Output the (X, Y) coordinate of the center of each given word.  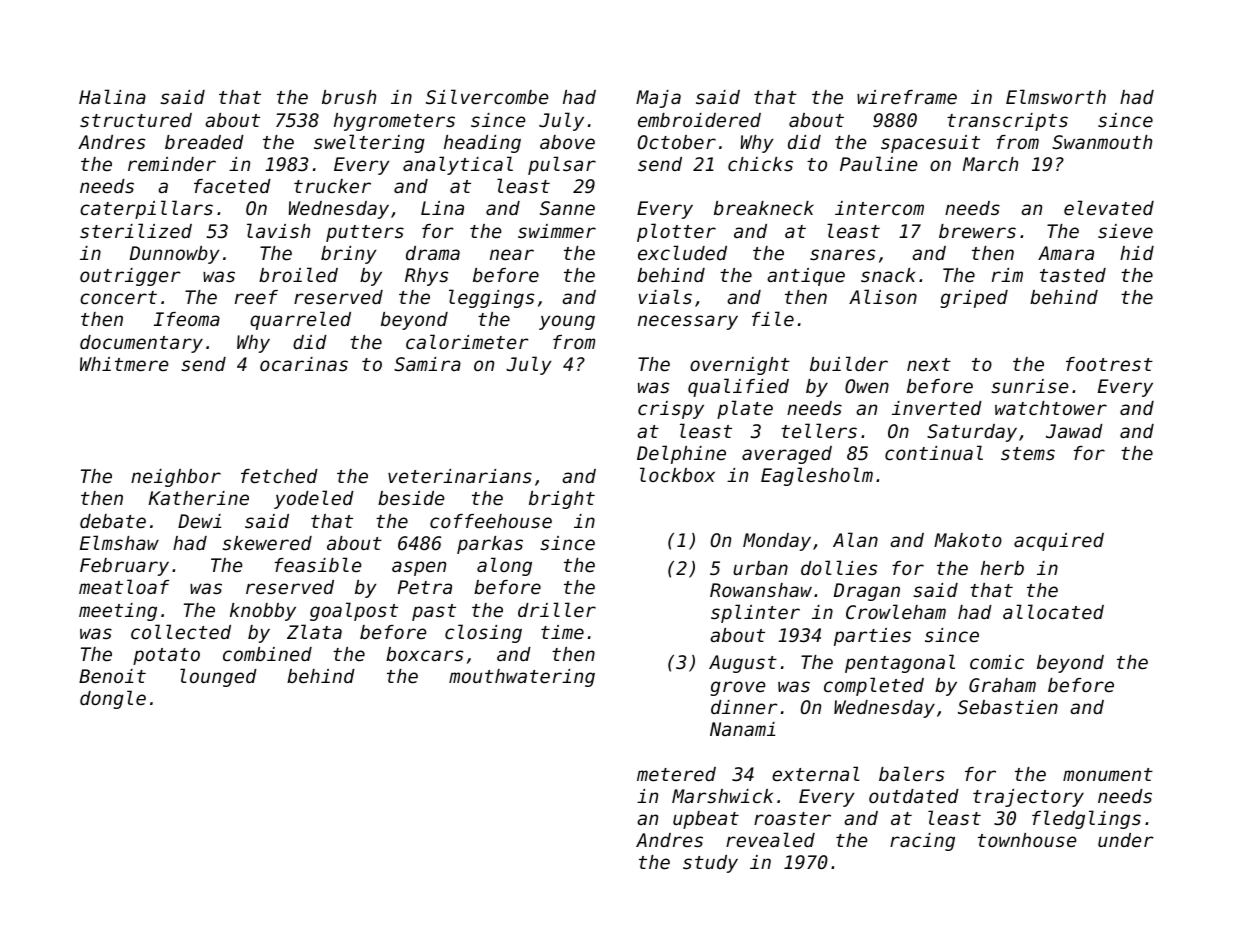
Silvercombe (487, 96)
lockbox (677, 474)
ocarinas (304, 364)
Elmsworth (1056, 96)
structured (136, 120)
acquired (1059, 542)
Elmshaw (119, 542)
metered (676, 774)
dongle (113, 699)
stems (1028, 453)
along (504, 566)
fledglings (1086, 819)
